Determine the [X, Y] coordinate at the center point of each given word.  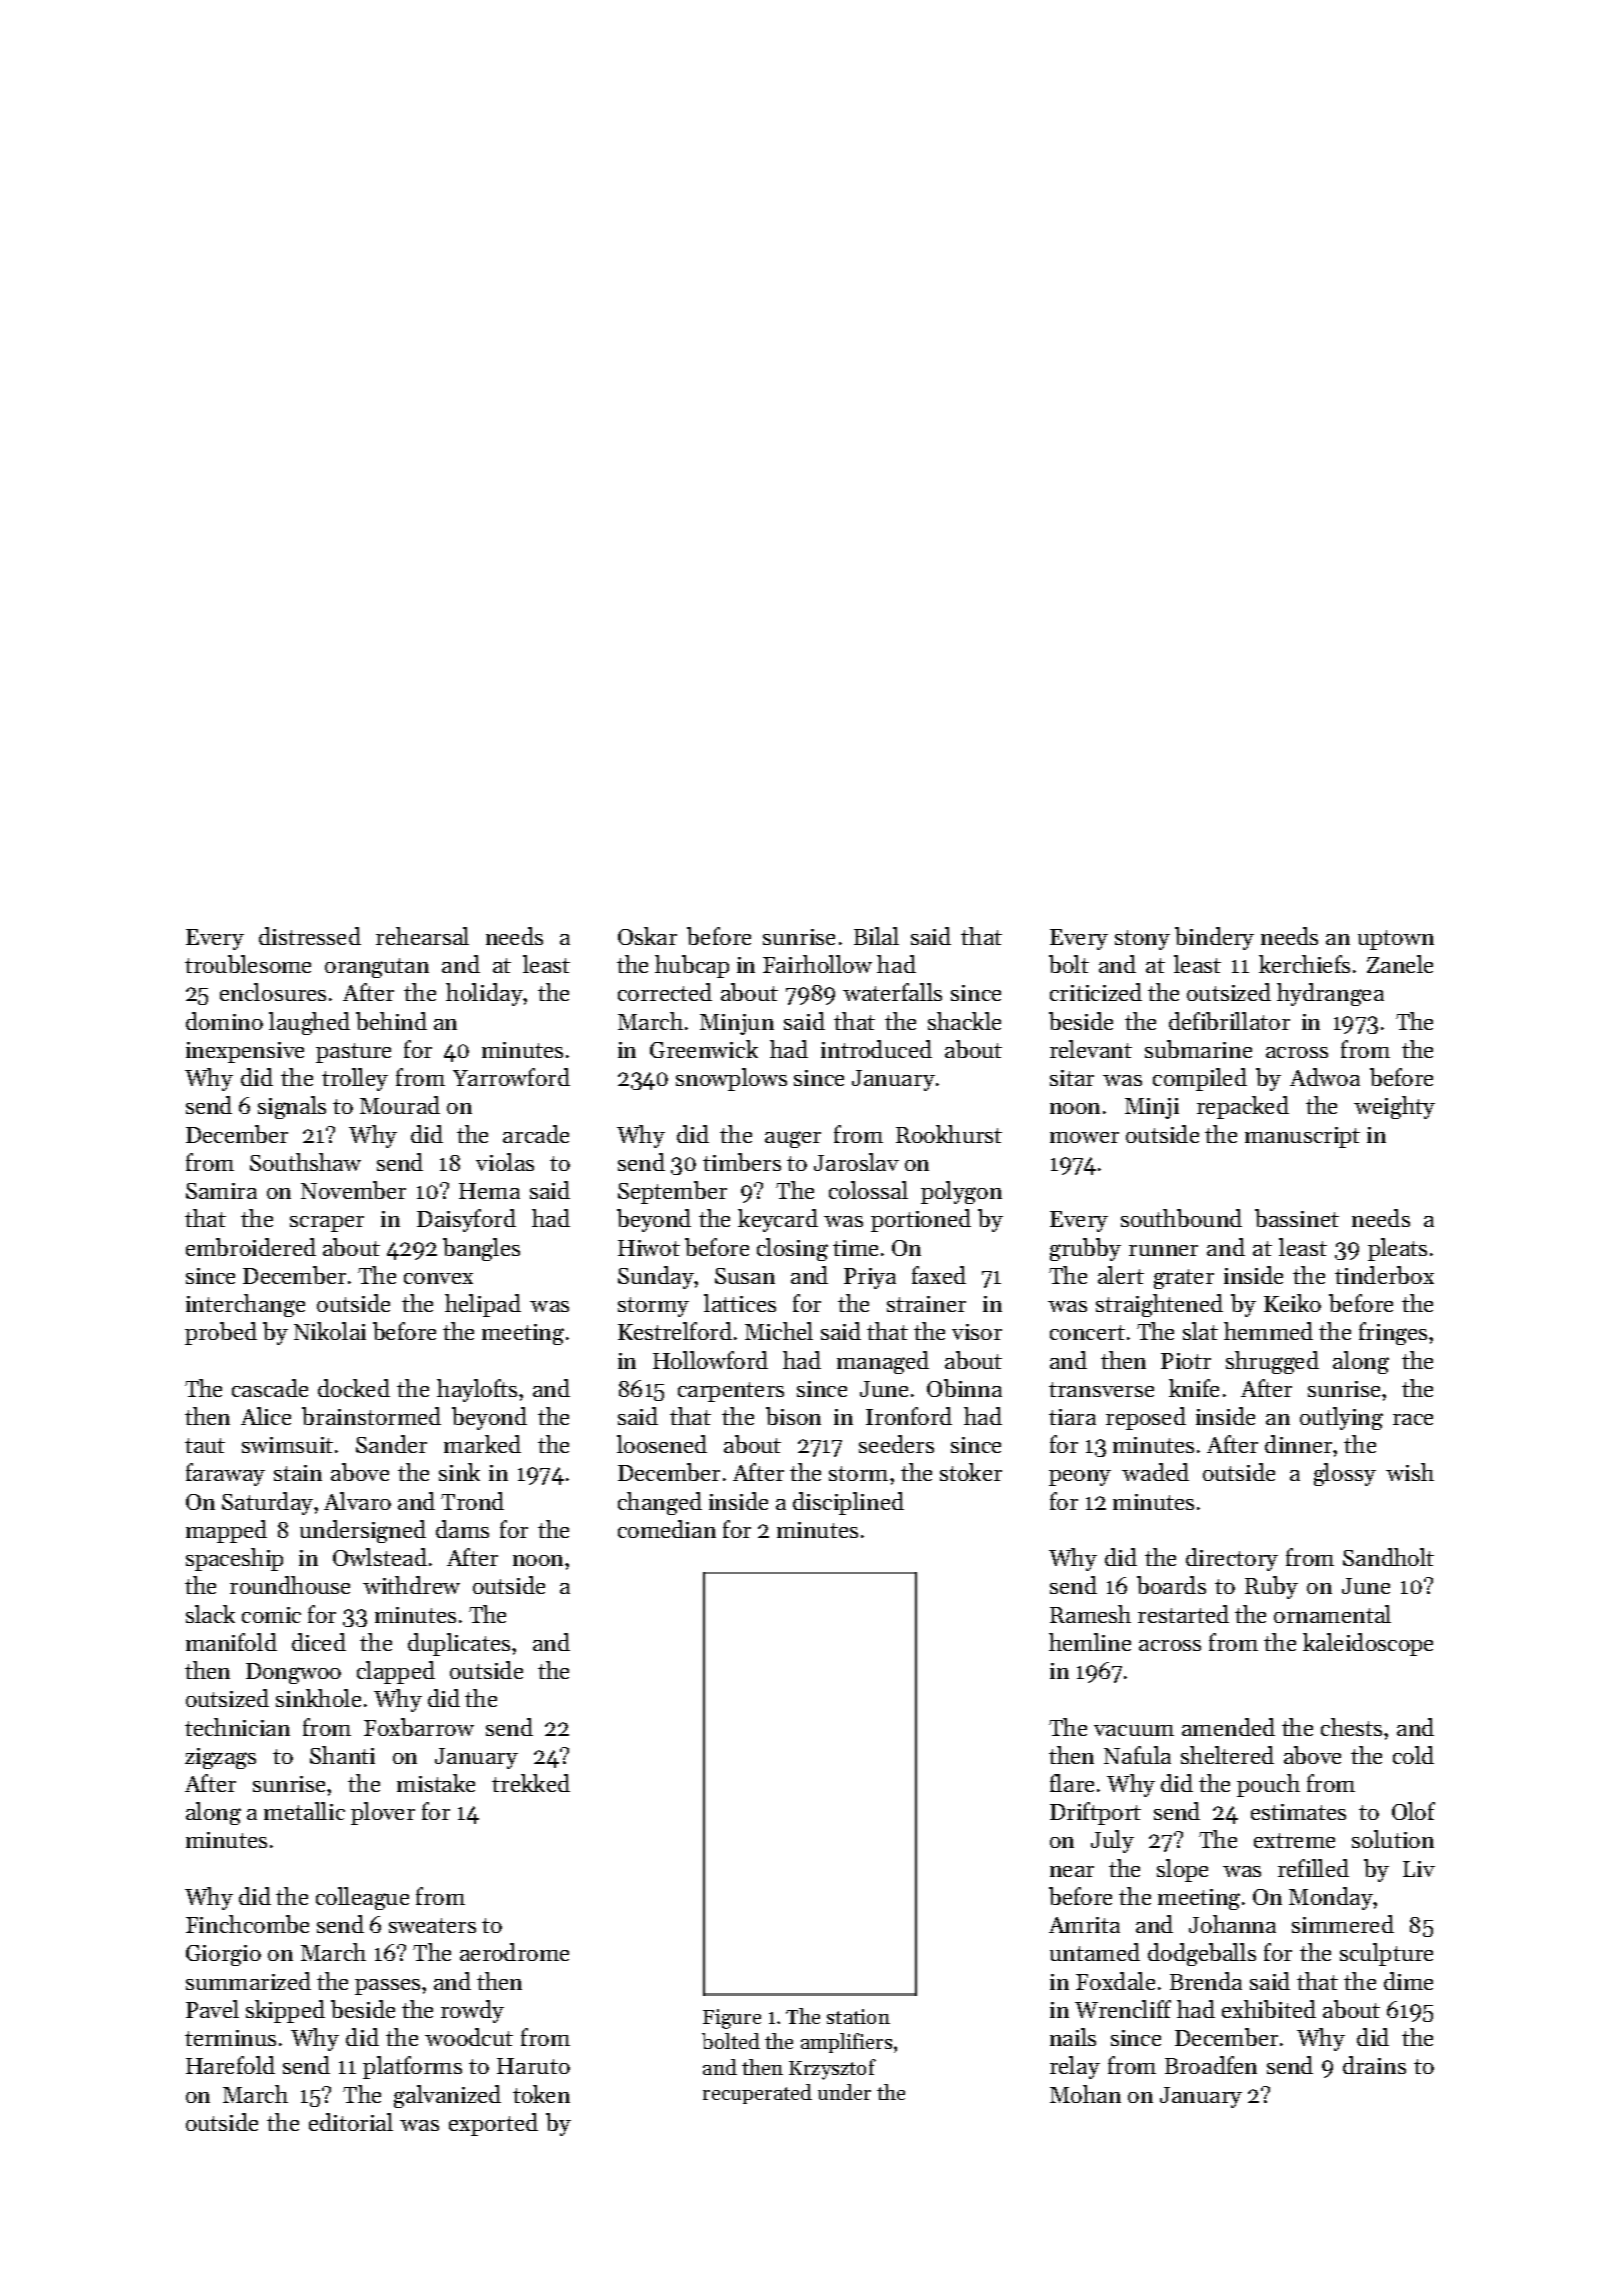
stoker [971, 1472]
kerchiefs [1304, 964]
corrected [665, 992]
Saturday [267, 1503]
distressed [310, 936]
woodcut [469, 2037]
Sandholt [1388, 1557]
